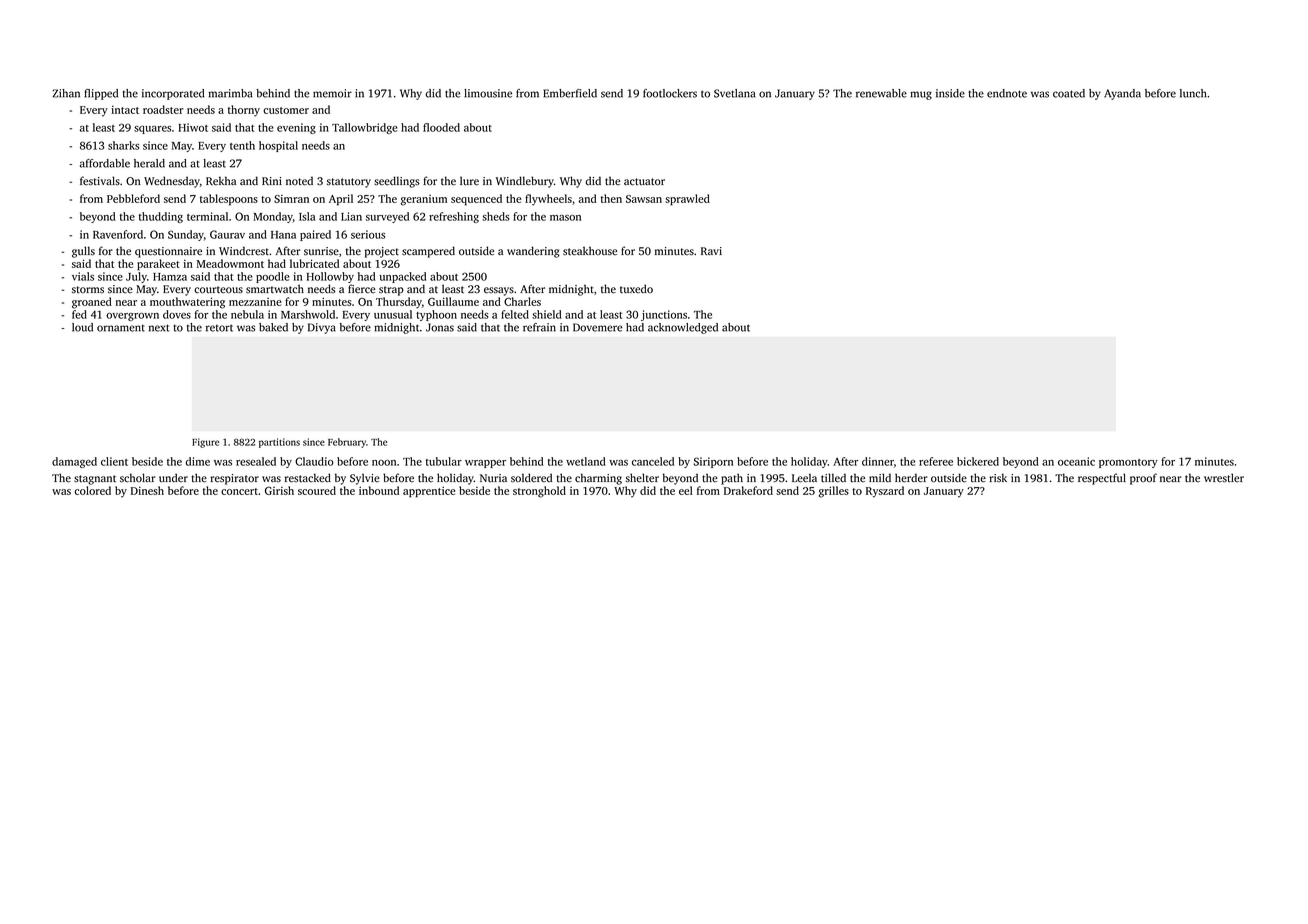 The width and height of the page is (1308, 924). I want to click on mouthwatering, so click(187, 303).
